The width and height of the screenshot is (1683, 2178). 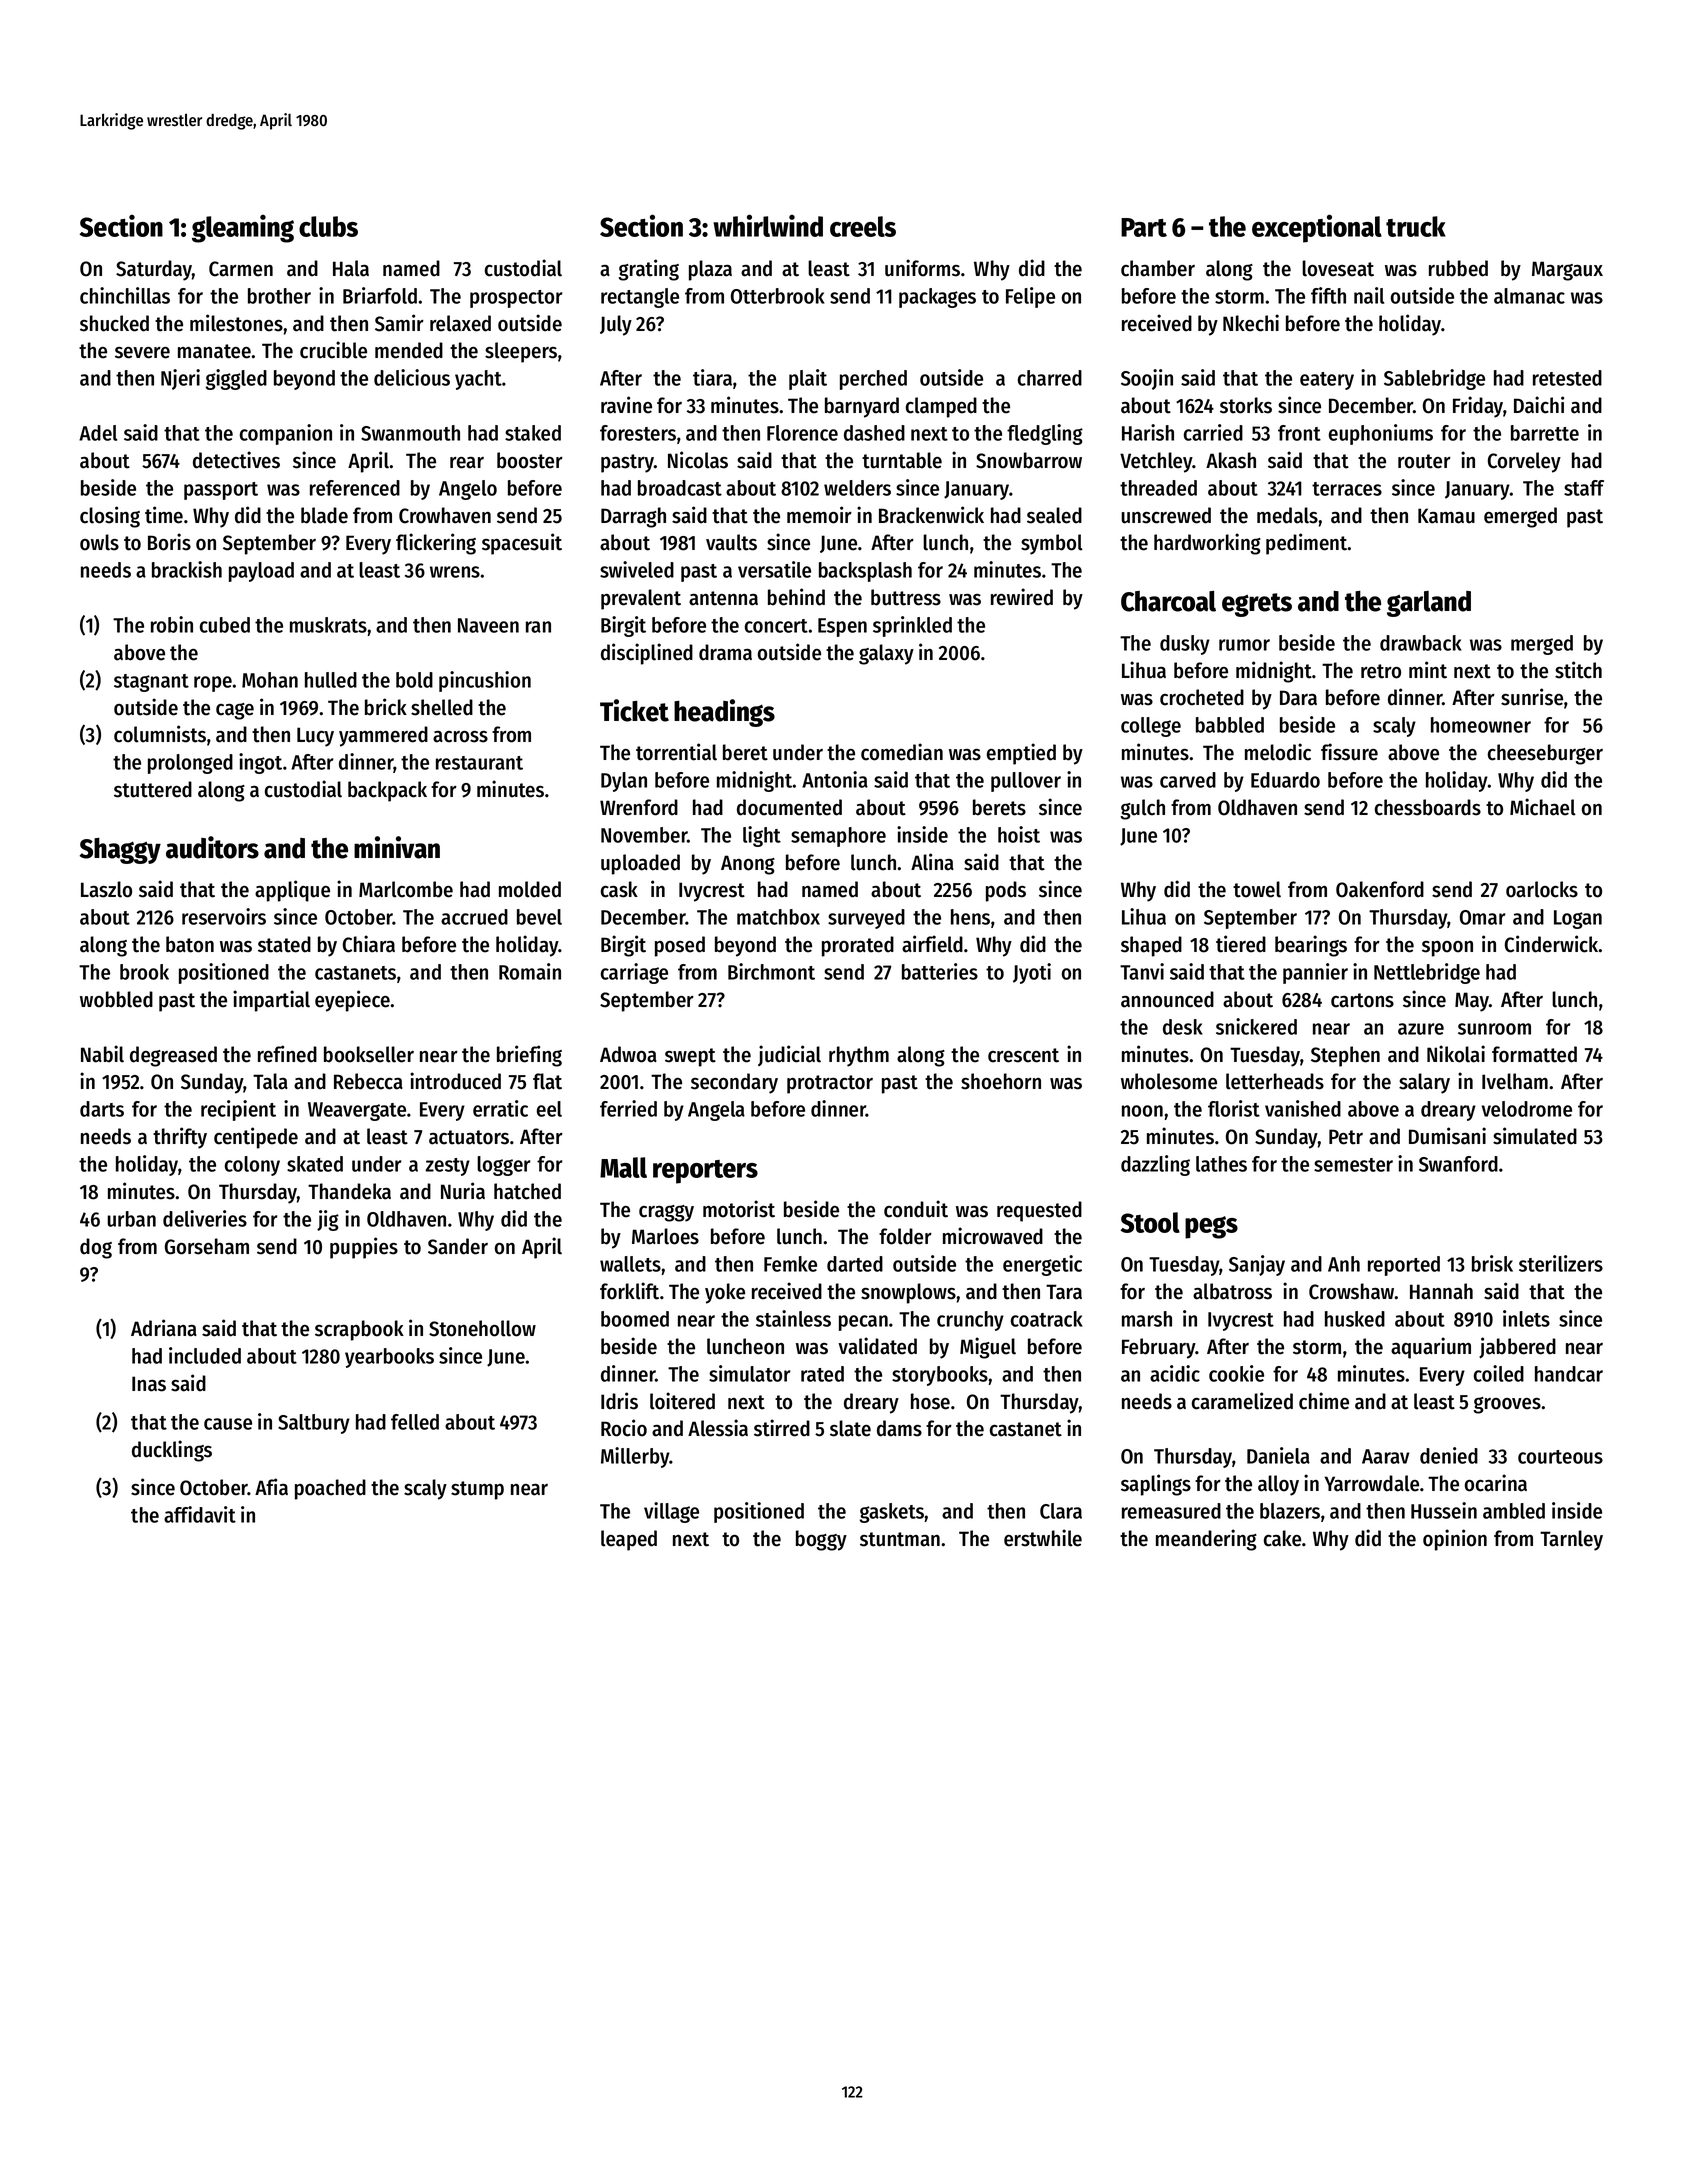 I want to click on opinion, so click(x=1455, y=1540).
